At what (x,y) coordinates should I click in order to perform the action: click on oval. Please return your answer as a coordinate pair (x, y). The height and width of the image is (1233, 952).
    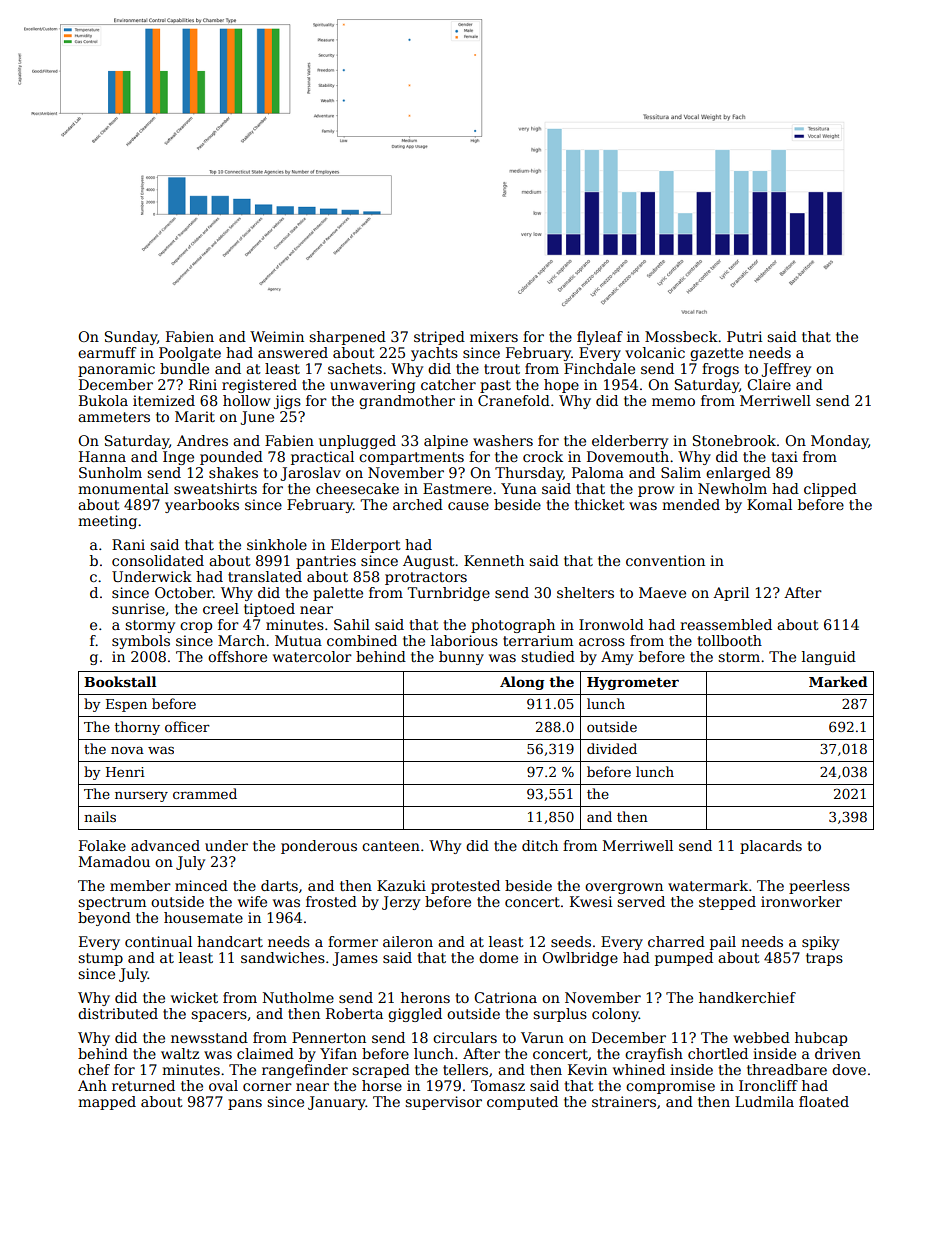
    Looking at the image, I should click on (223, 1085).
